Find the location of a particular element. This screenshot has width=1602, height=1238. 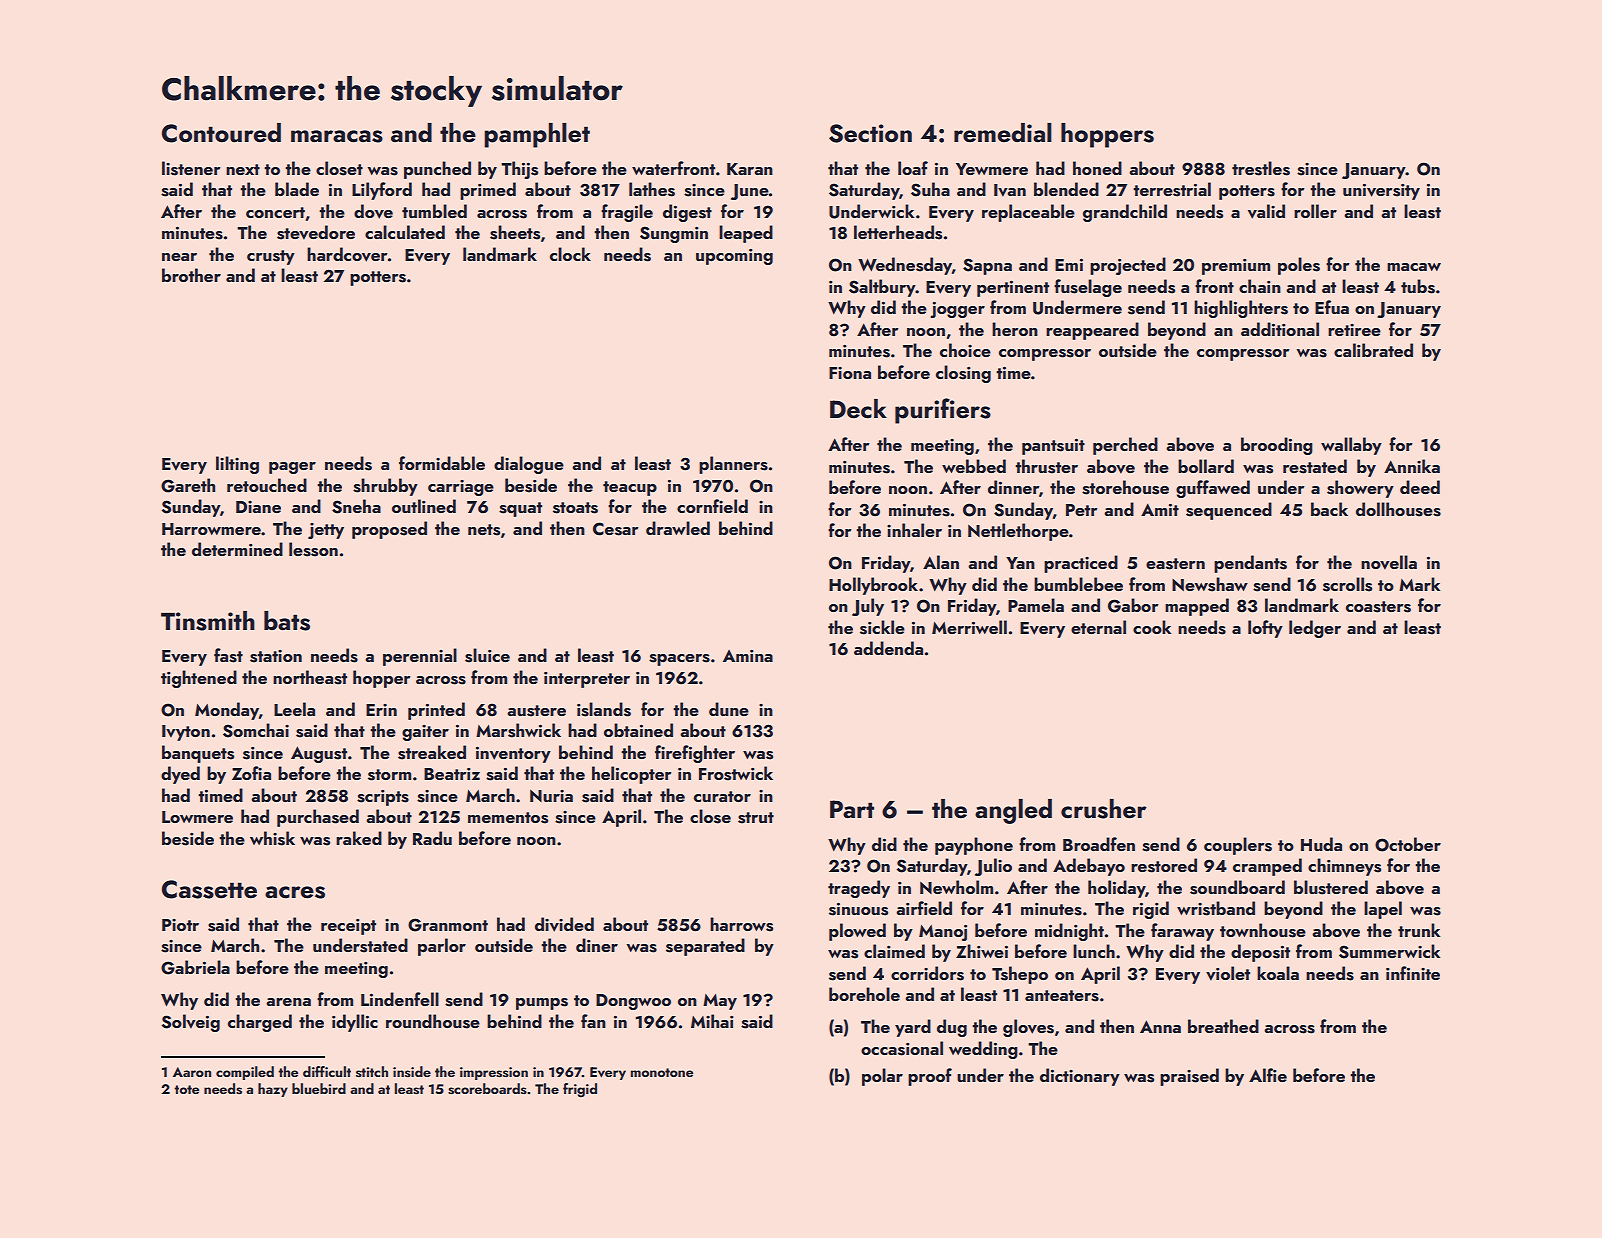

trestles is located at coordinates (1261, 168).
